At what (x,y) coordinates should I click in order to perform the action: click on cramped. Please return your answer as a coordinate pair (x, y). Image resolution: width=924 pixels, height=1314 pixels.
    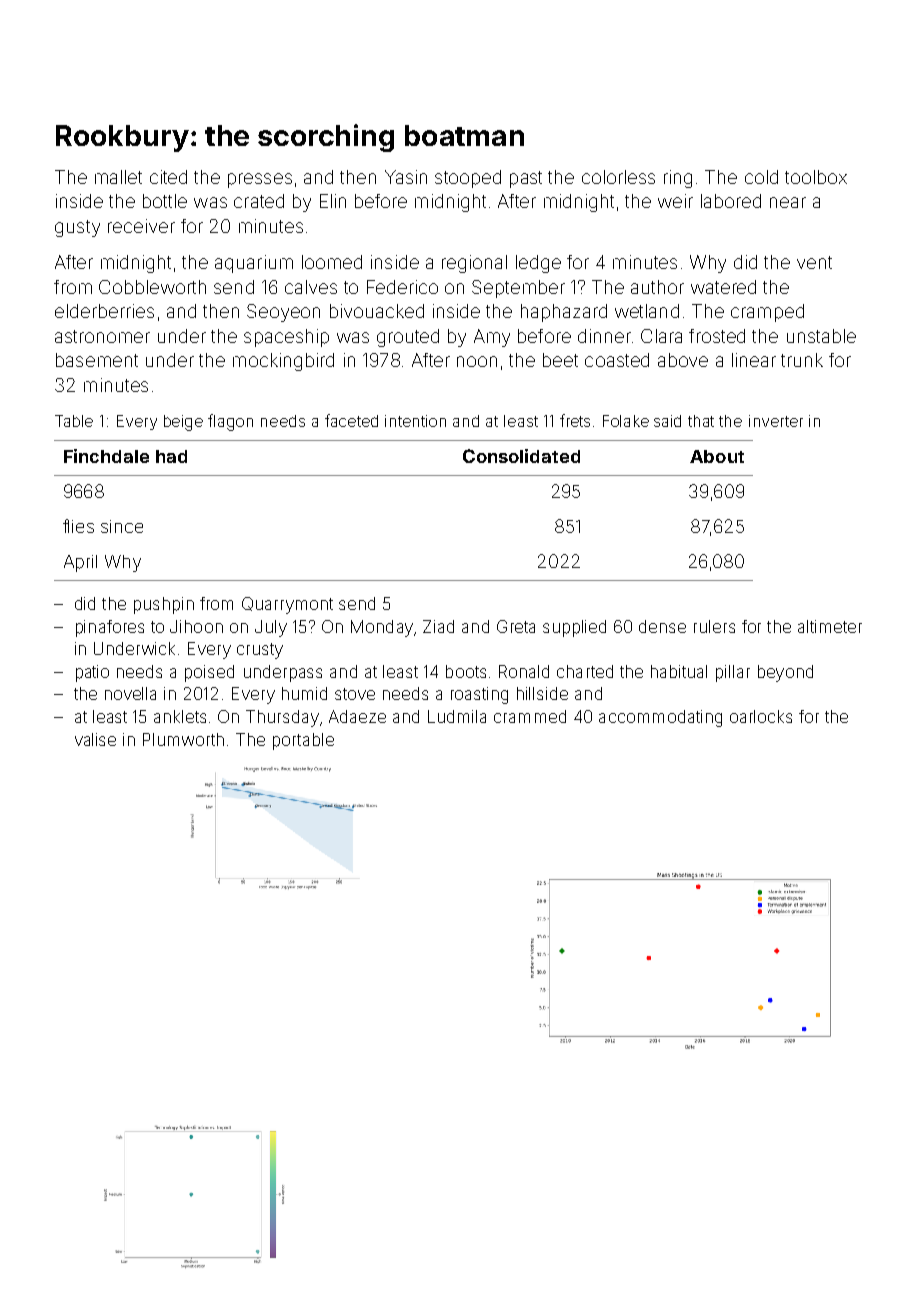
    Looking at the image, I should click on (767, 313).
